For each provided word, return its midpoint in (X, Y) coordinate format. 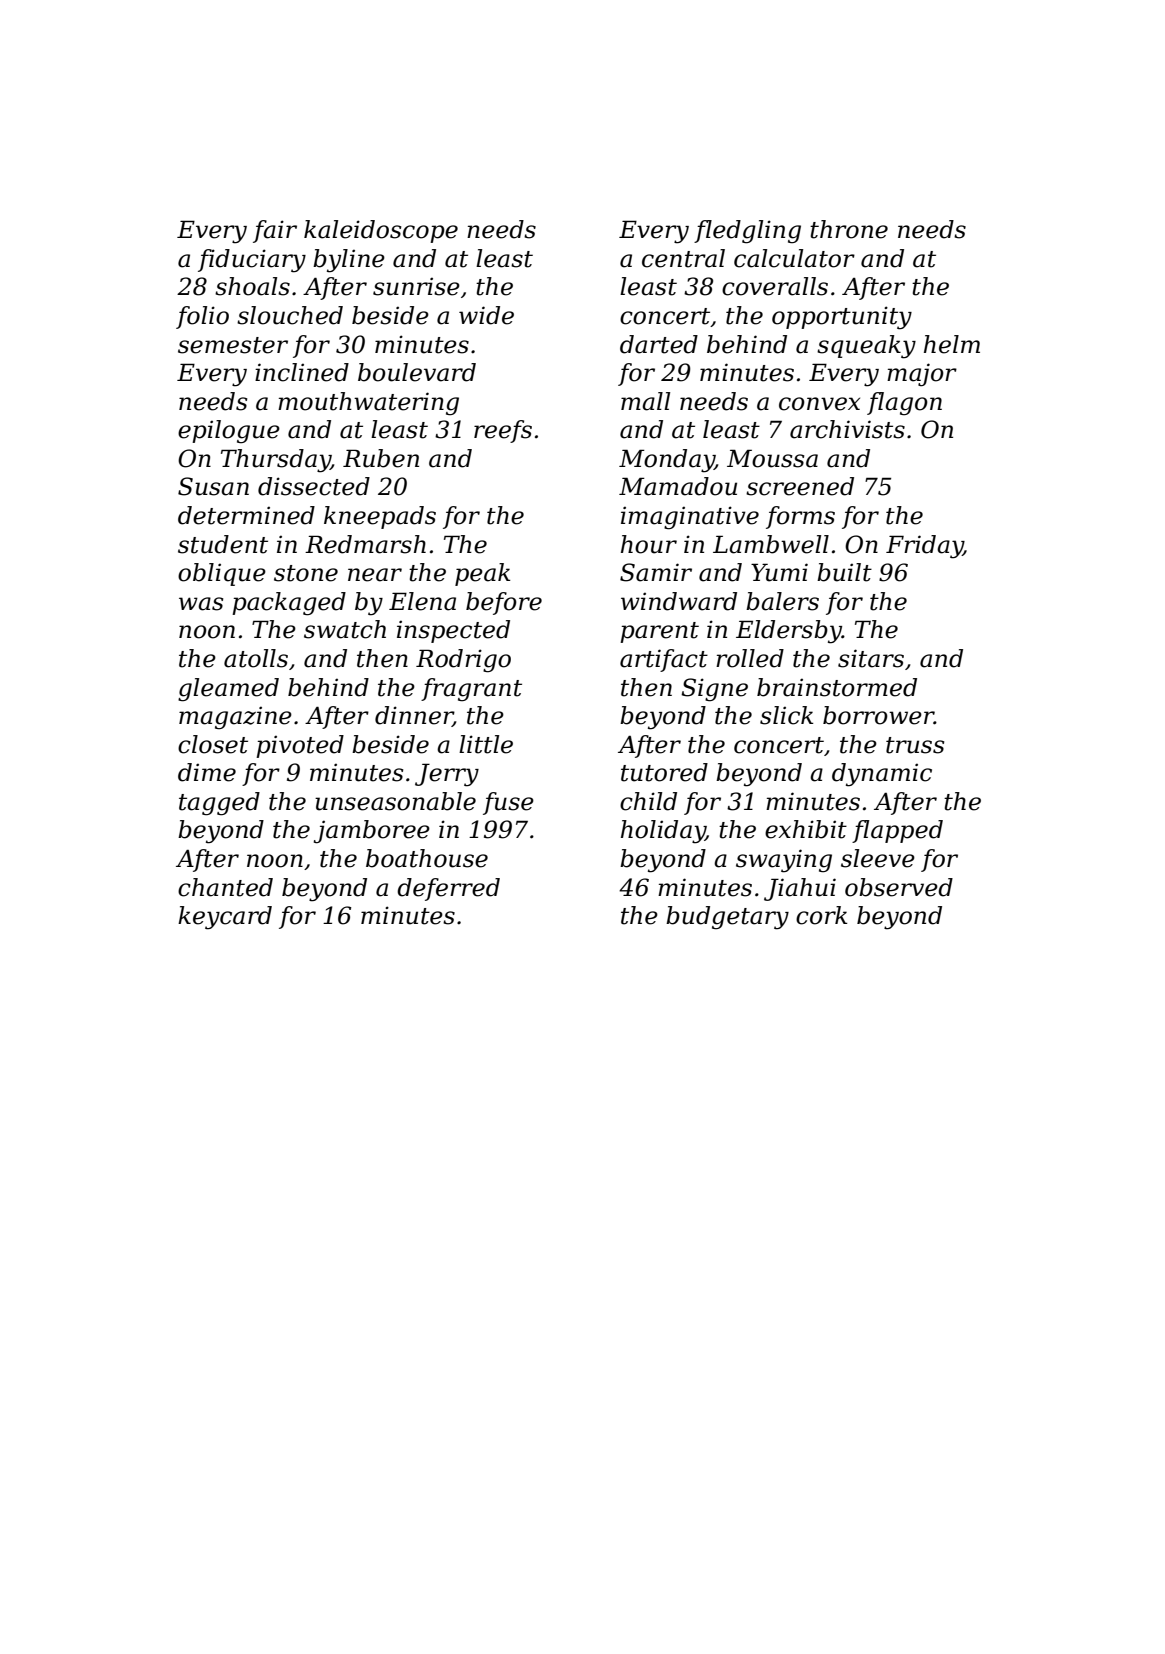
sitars (871, 658)
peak (482, 574)
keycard (225, 918)
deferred (448, 889)
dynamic (882, 775)
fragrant (471, 689)
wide (486, 315)
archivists (847, 429)
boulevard (417, 372)
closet (213, 744)
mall (645, 401)
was (201, 604)
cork (821, 915)
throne (849, 229)
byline (349, 261)
